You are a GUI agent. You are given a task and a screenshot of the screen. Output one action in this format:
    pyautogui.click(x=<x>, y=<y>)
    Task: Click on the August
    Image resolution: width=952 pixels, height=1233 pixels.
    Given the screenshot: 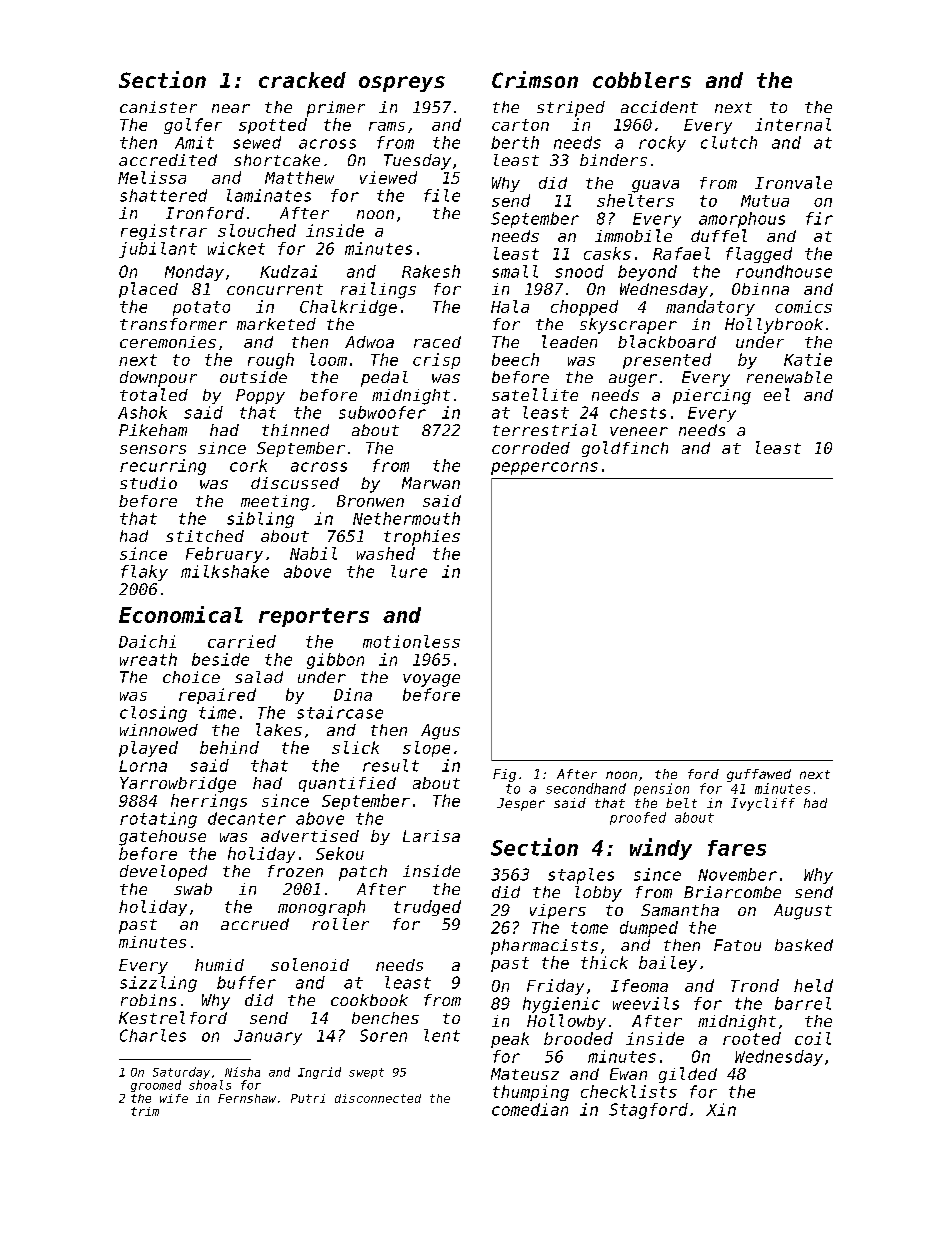 What is the action you would take?
    pyautogui.click(x=803, y=912)
